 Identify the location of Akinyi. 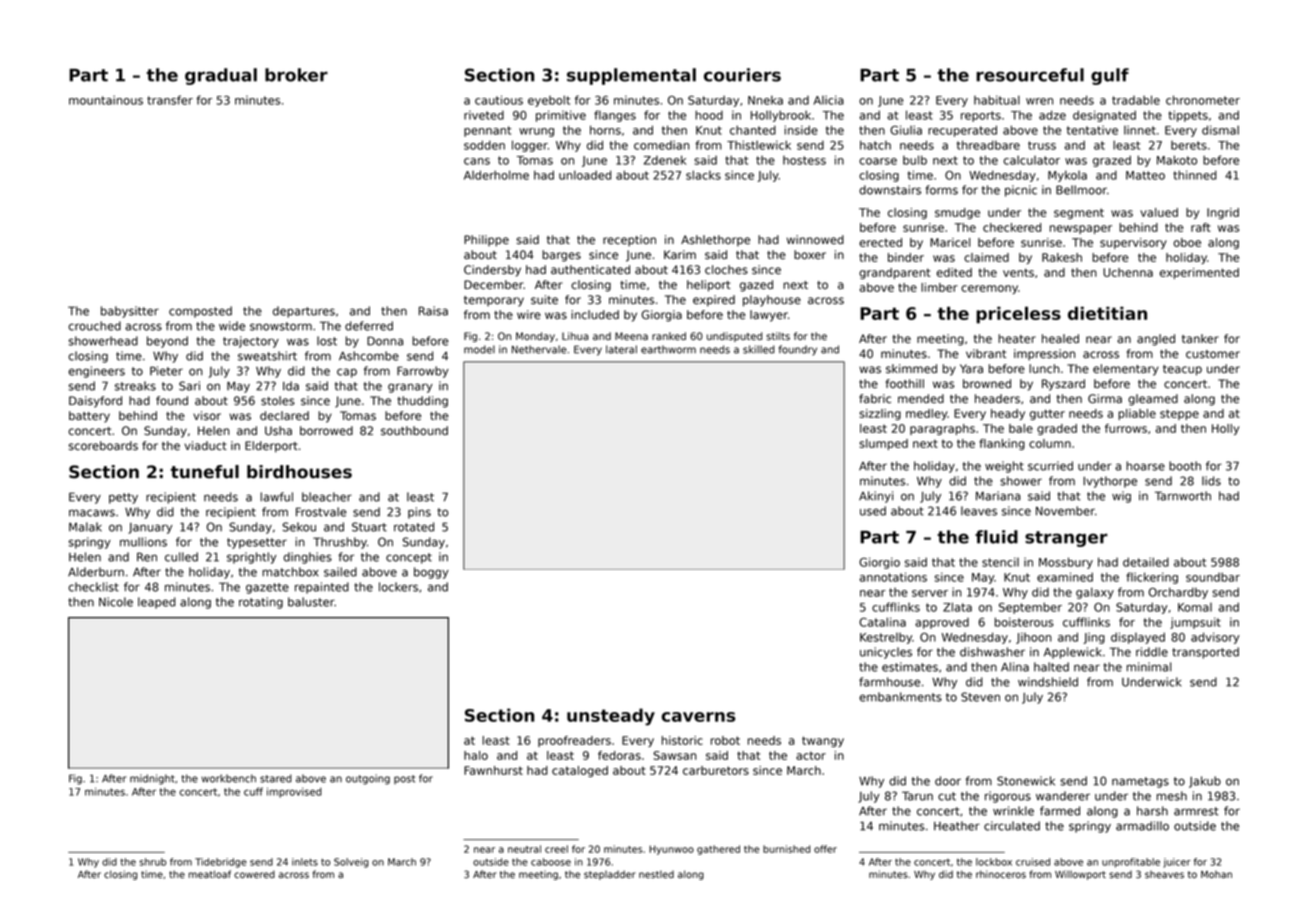
(876, 497).
